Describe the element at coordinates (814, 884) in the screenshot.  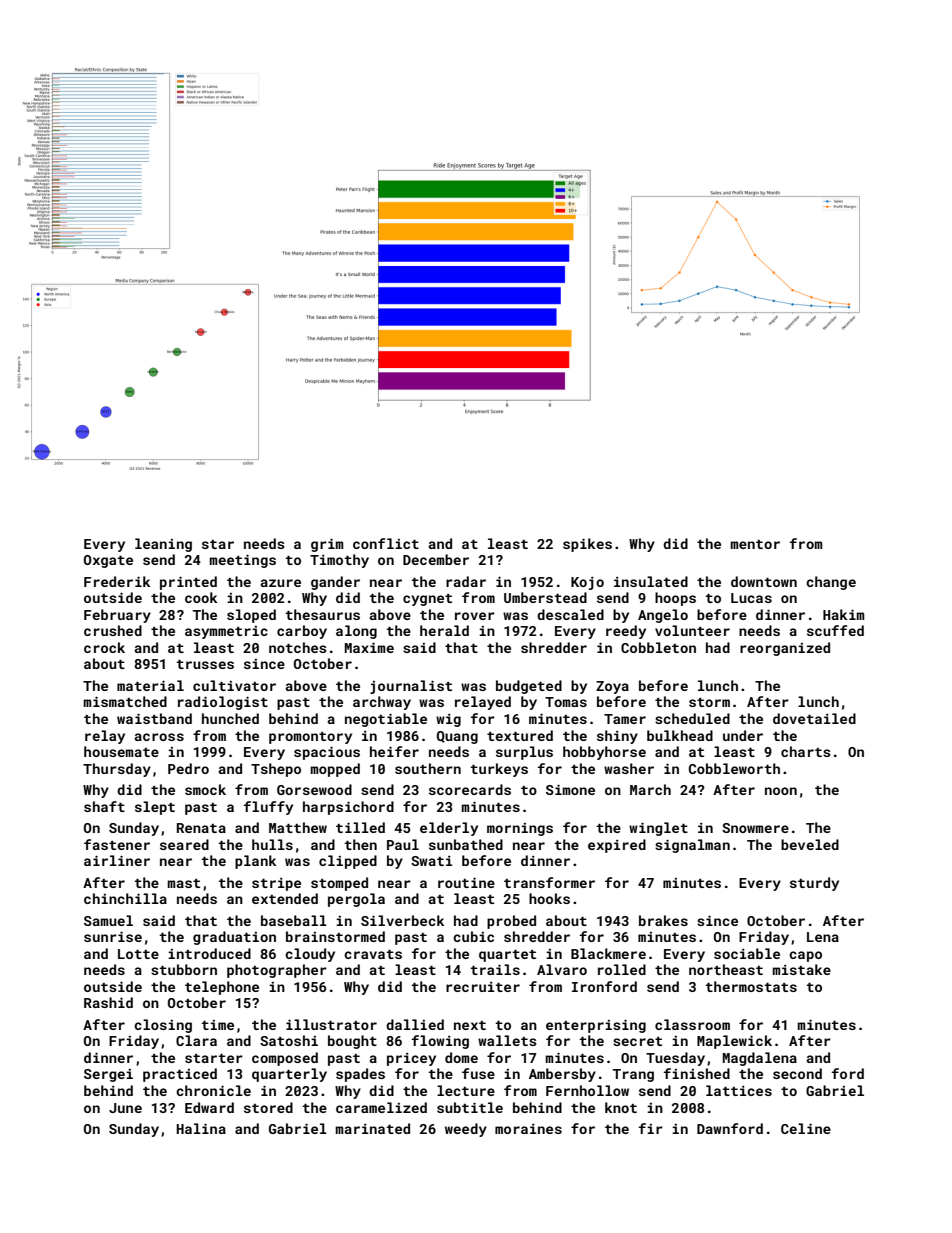
I see `sturdy` at that location.
